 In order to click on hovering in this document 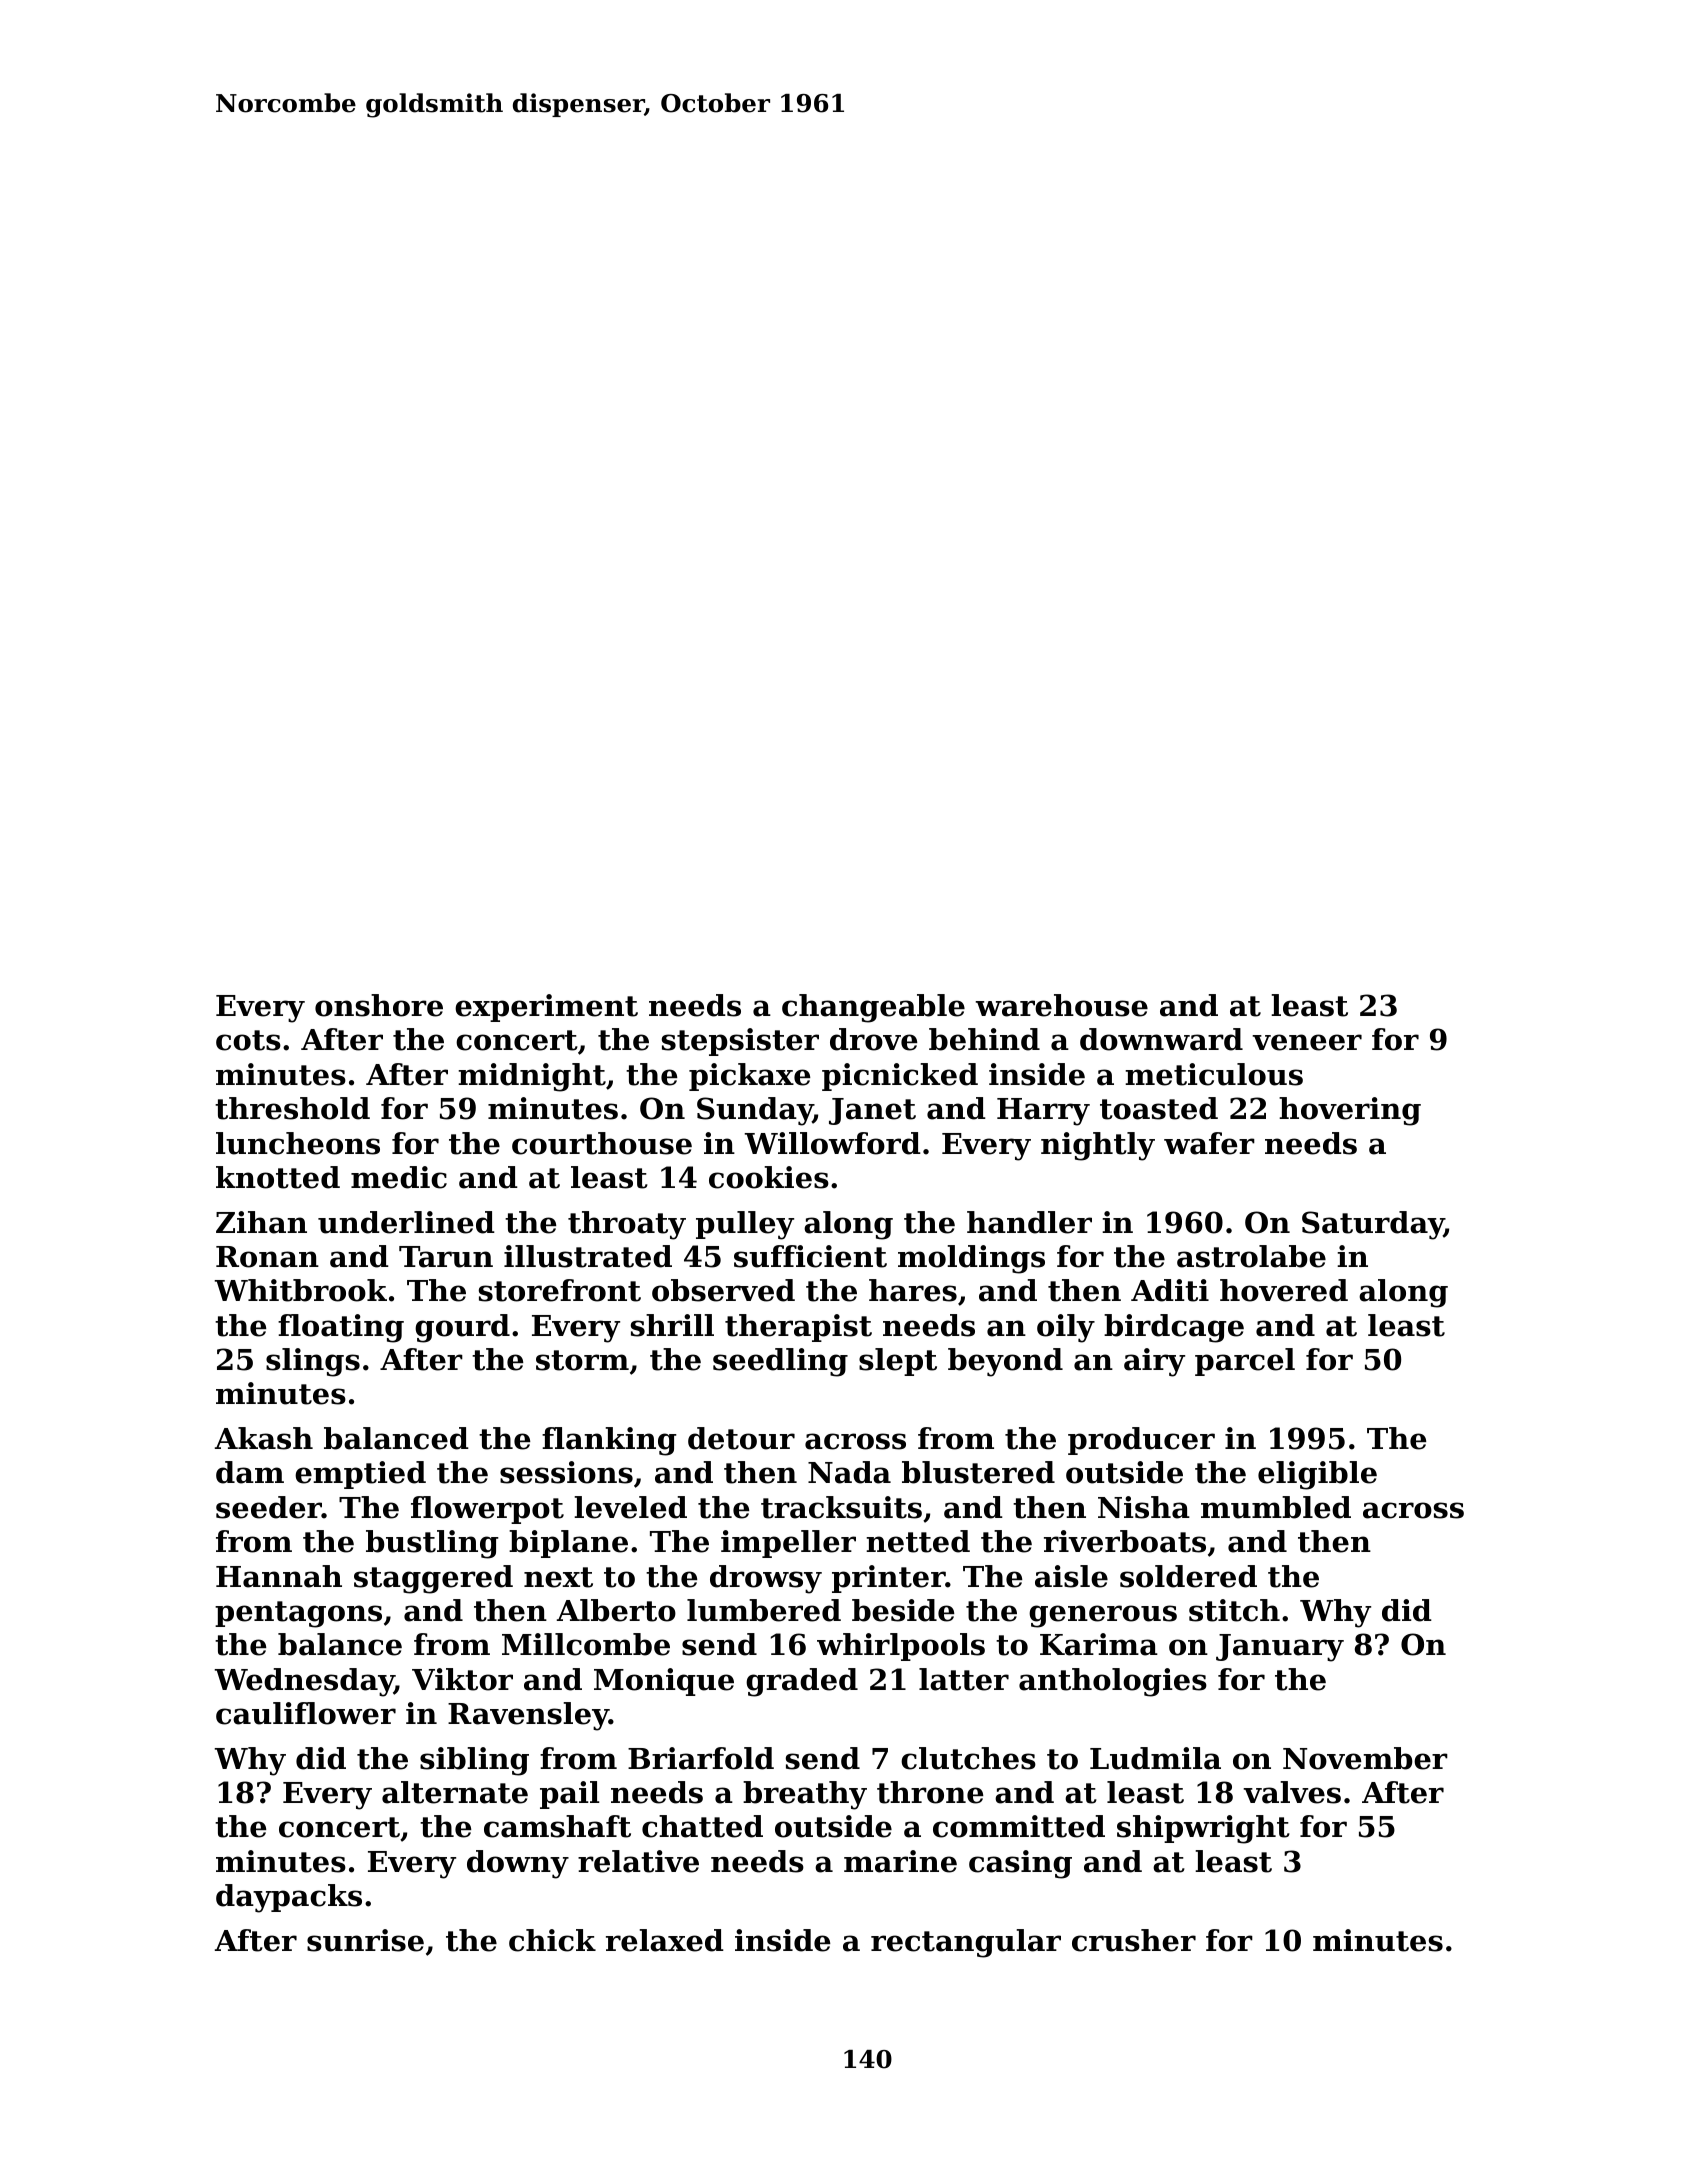, I will do `click(1350, 1111)`.
